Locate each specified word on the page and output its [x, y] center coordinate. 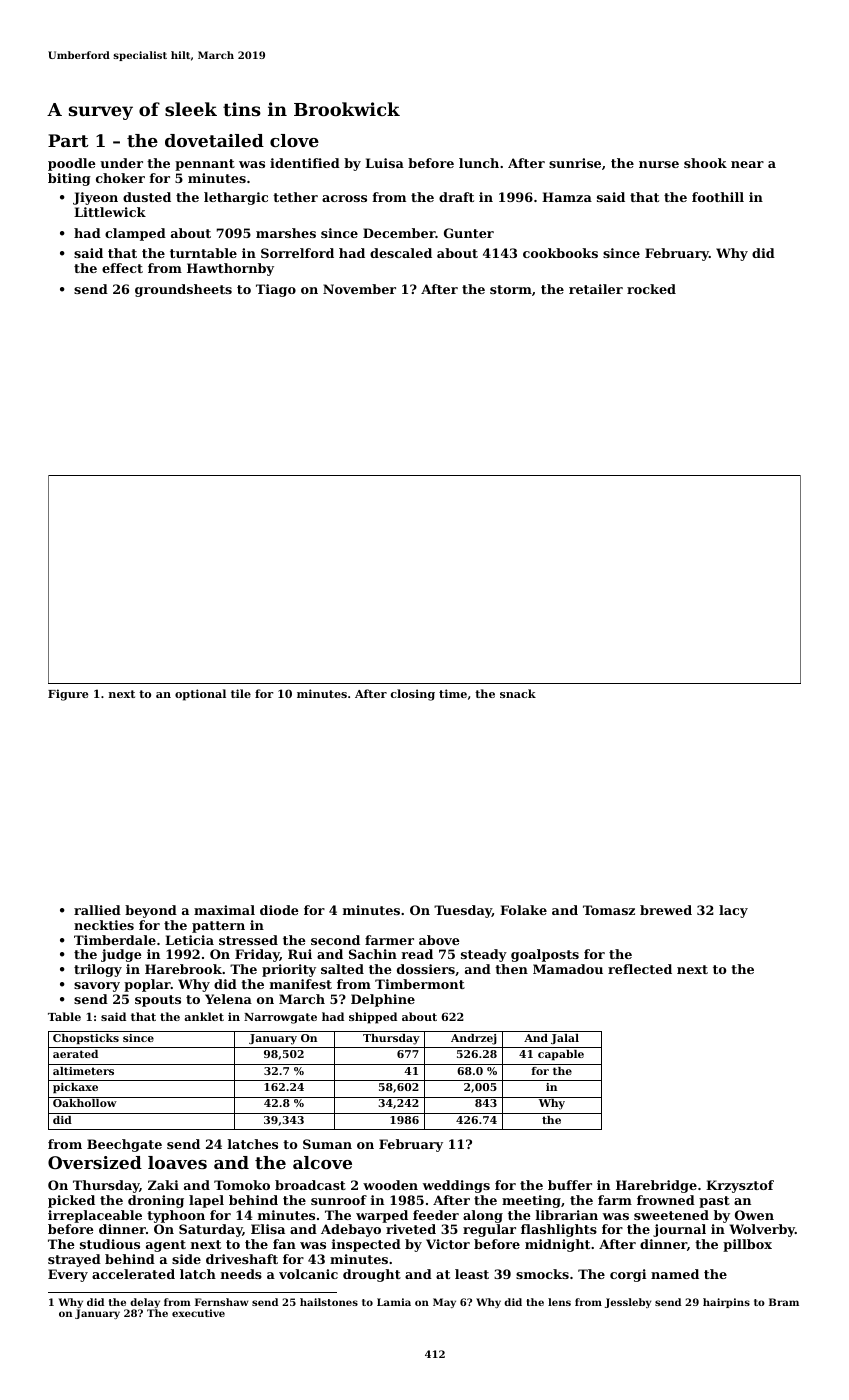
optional [200, 695]
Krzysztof [740, 1186]
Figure [68, 695]
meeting [531, 1201]
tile [241, 693]
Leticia [189, 940]
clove [294, 140]
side [186, 1259]
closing [413, 695]
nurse [659, 164]
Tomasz [609, 910]
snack [518, 693]
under [121, 163]
